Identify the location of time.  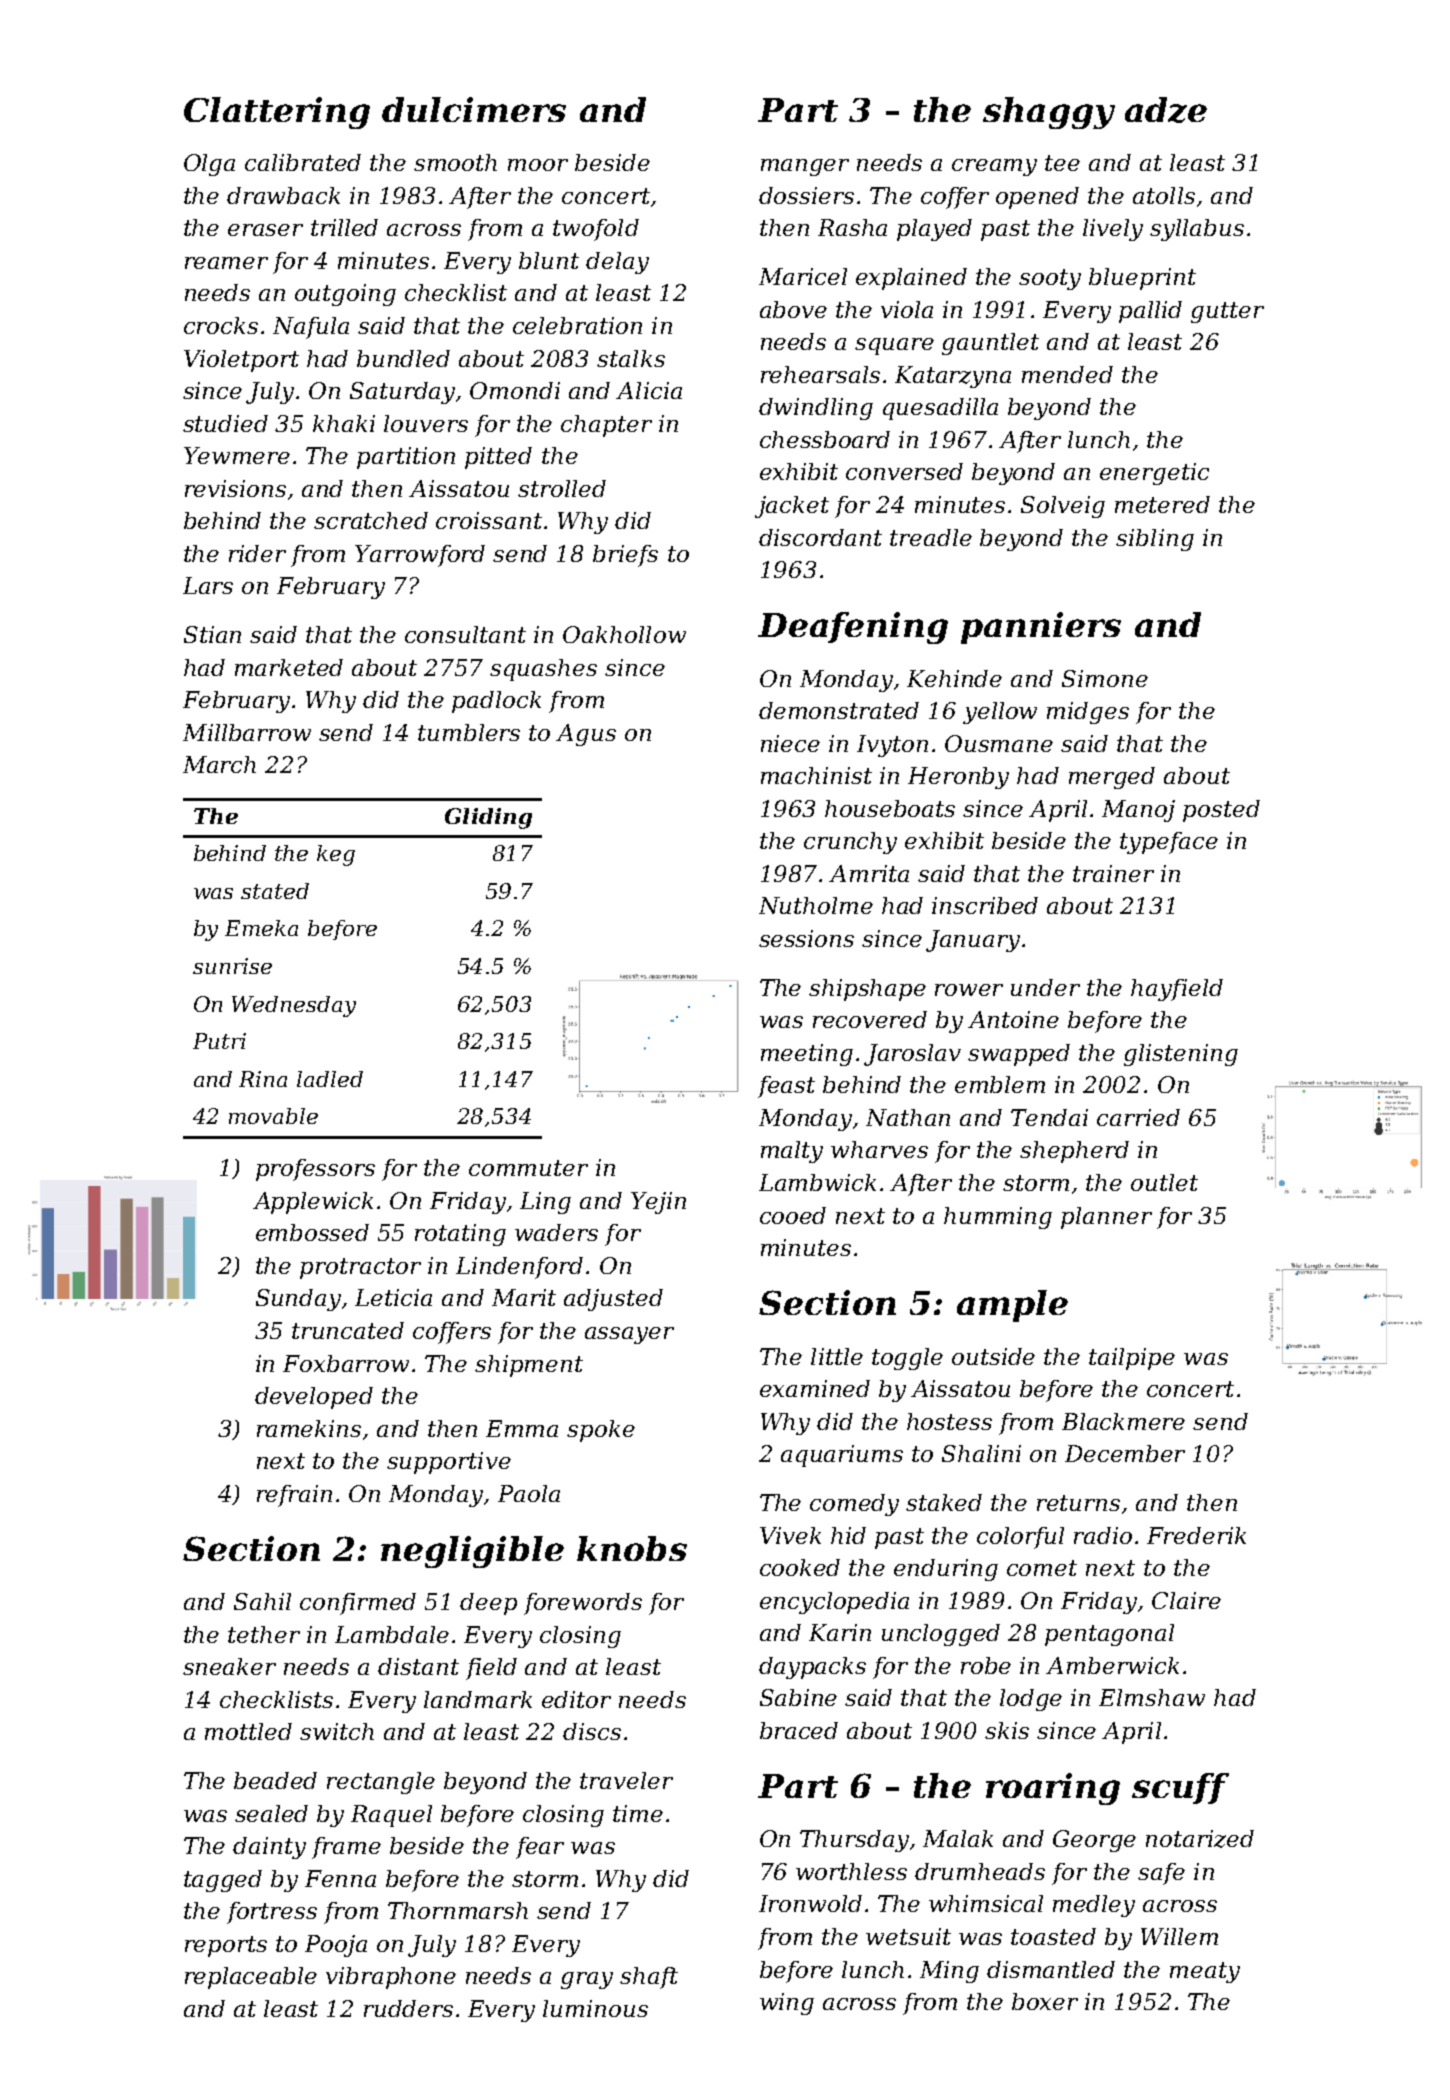
(638, 1813).
